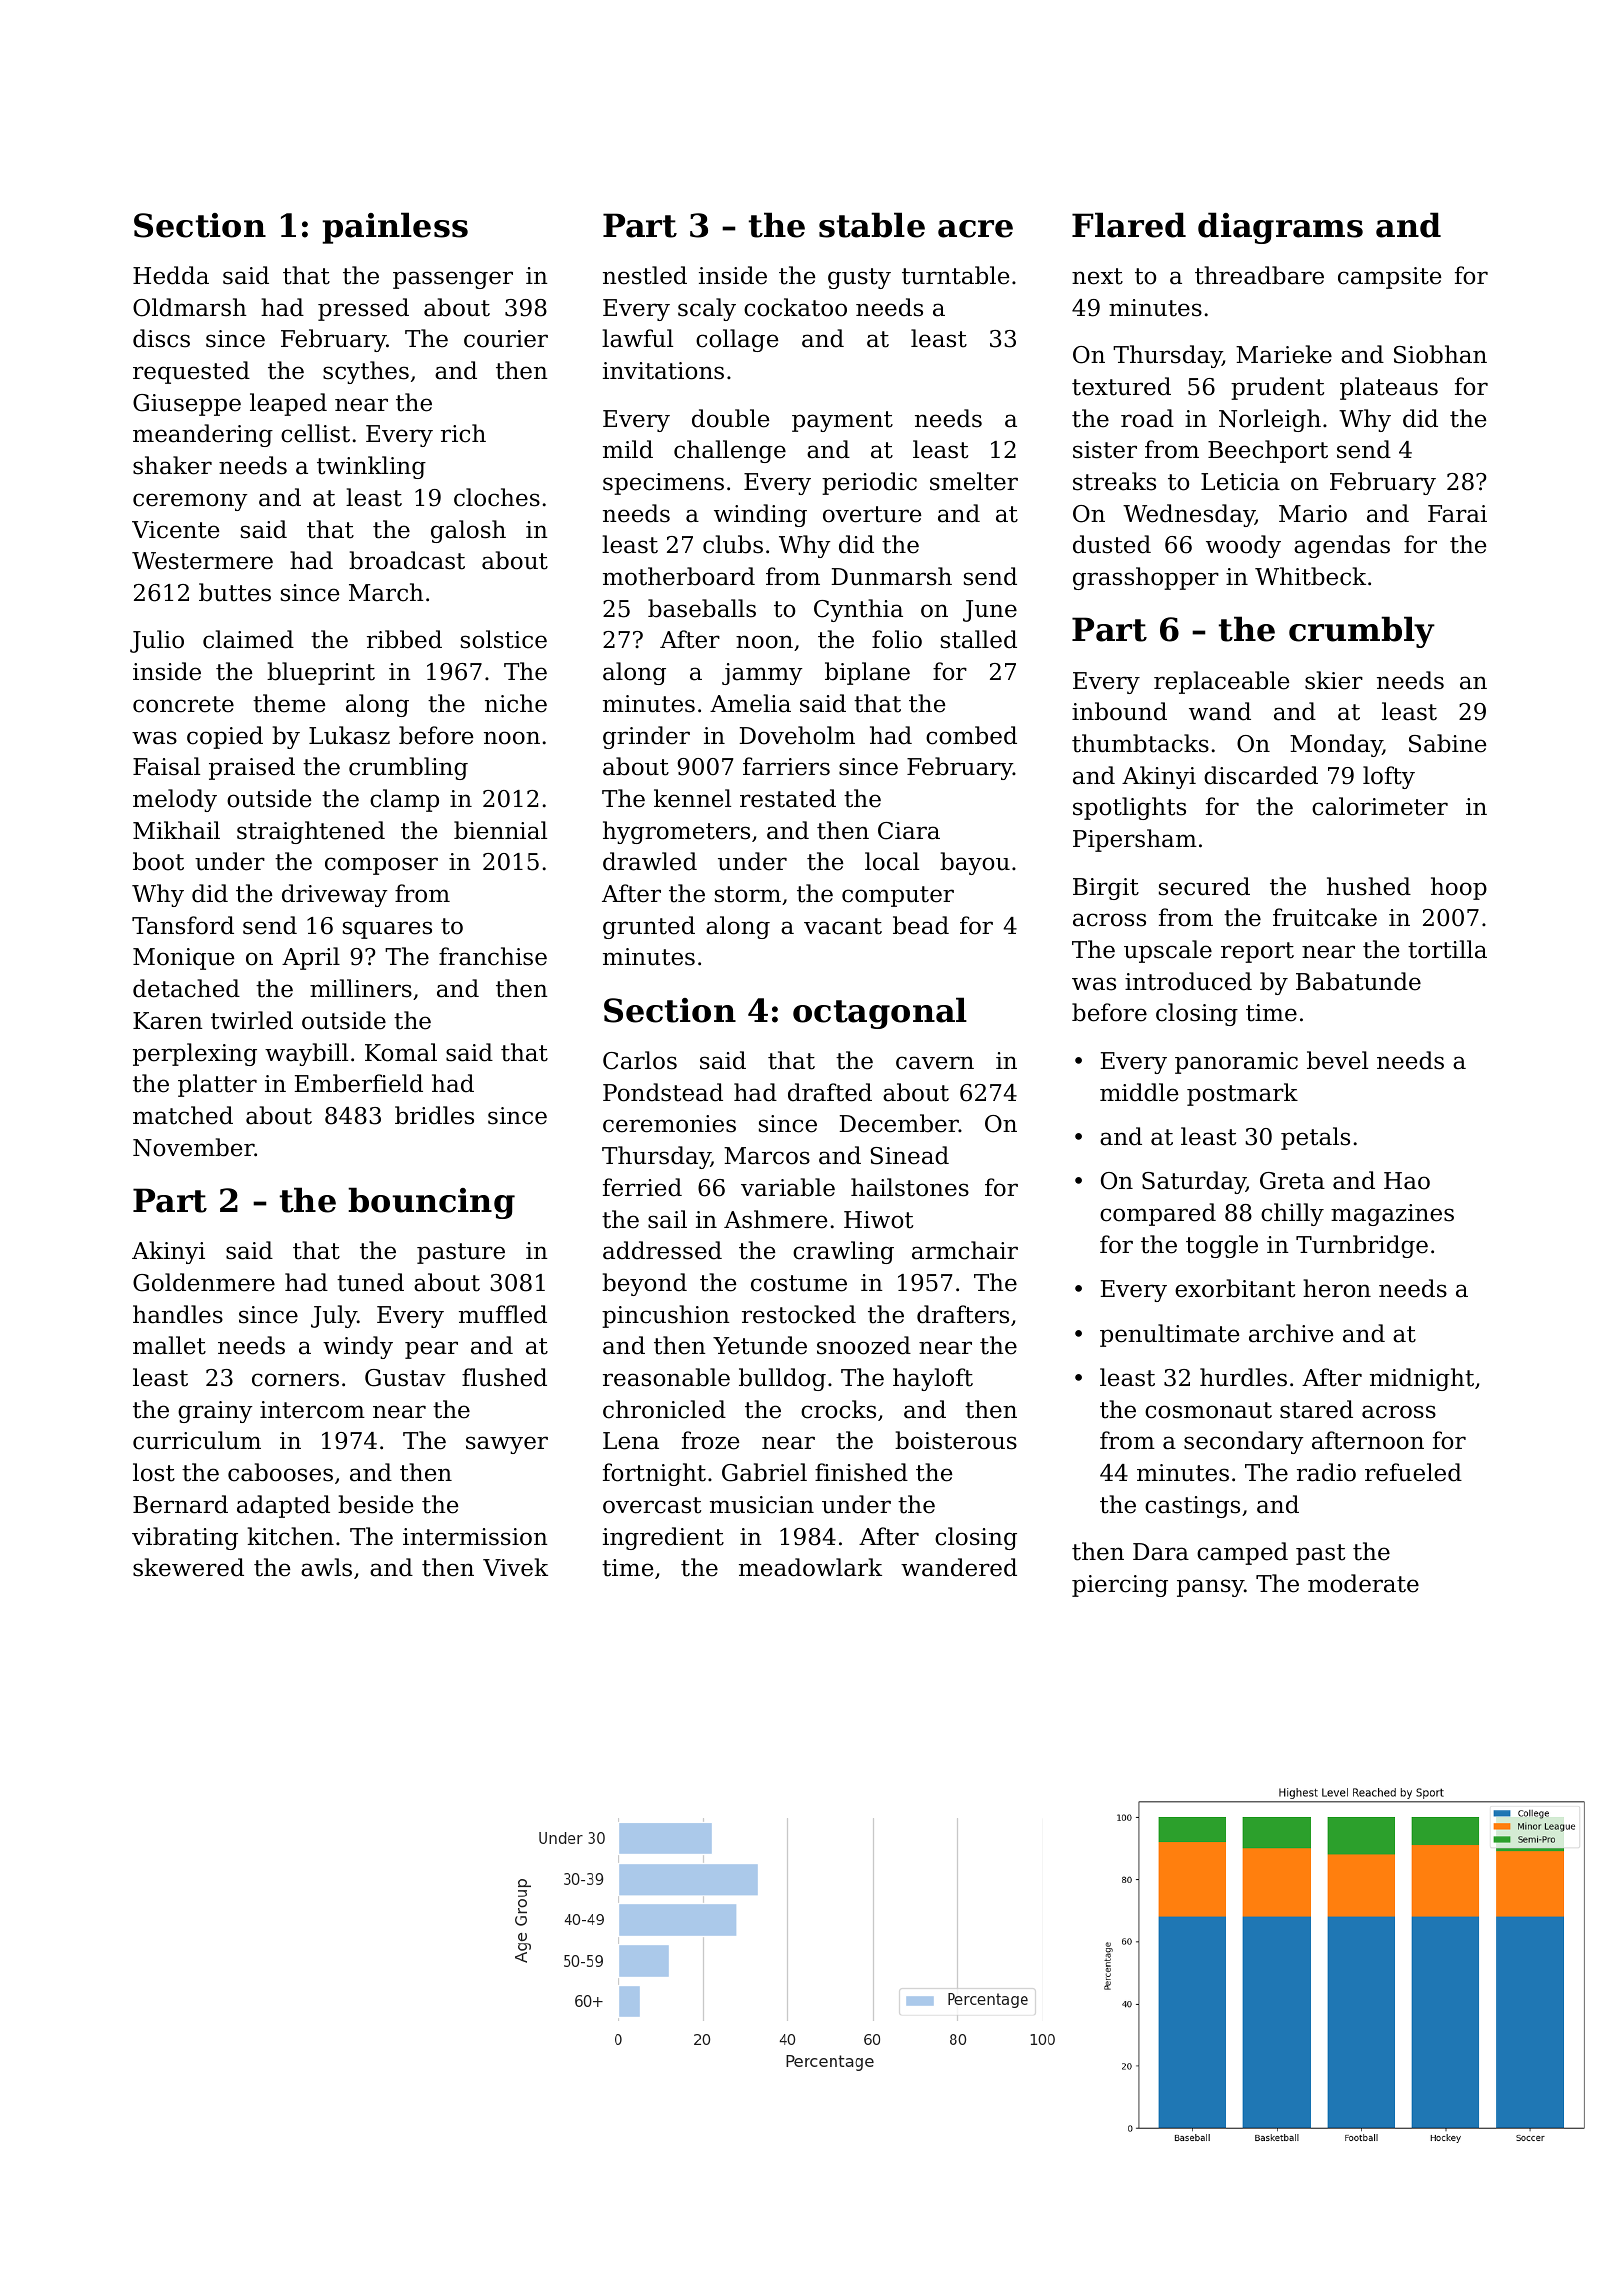  I want to click on pincushion, so click(666, 1316).
